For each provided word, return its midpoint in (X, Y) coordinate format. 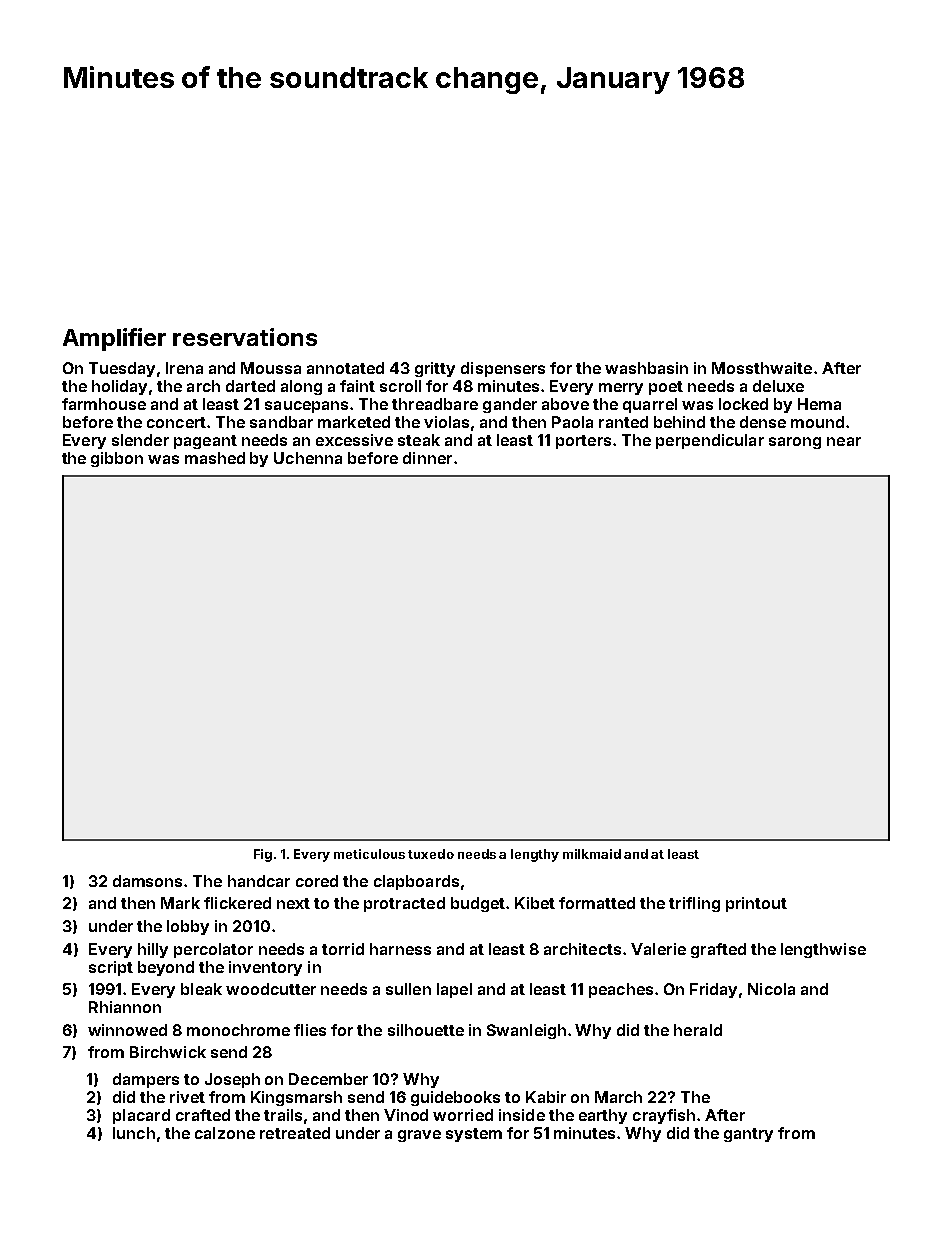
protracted (404, 904)
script (111, 968)
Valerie (658, 949)
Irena (184, 368)
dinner (427, 458)
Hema (819, 404)
